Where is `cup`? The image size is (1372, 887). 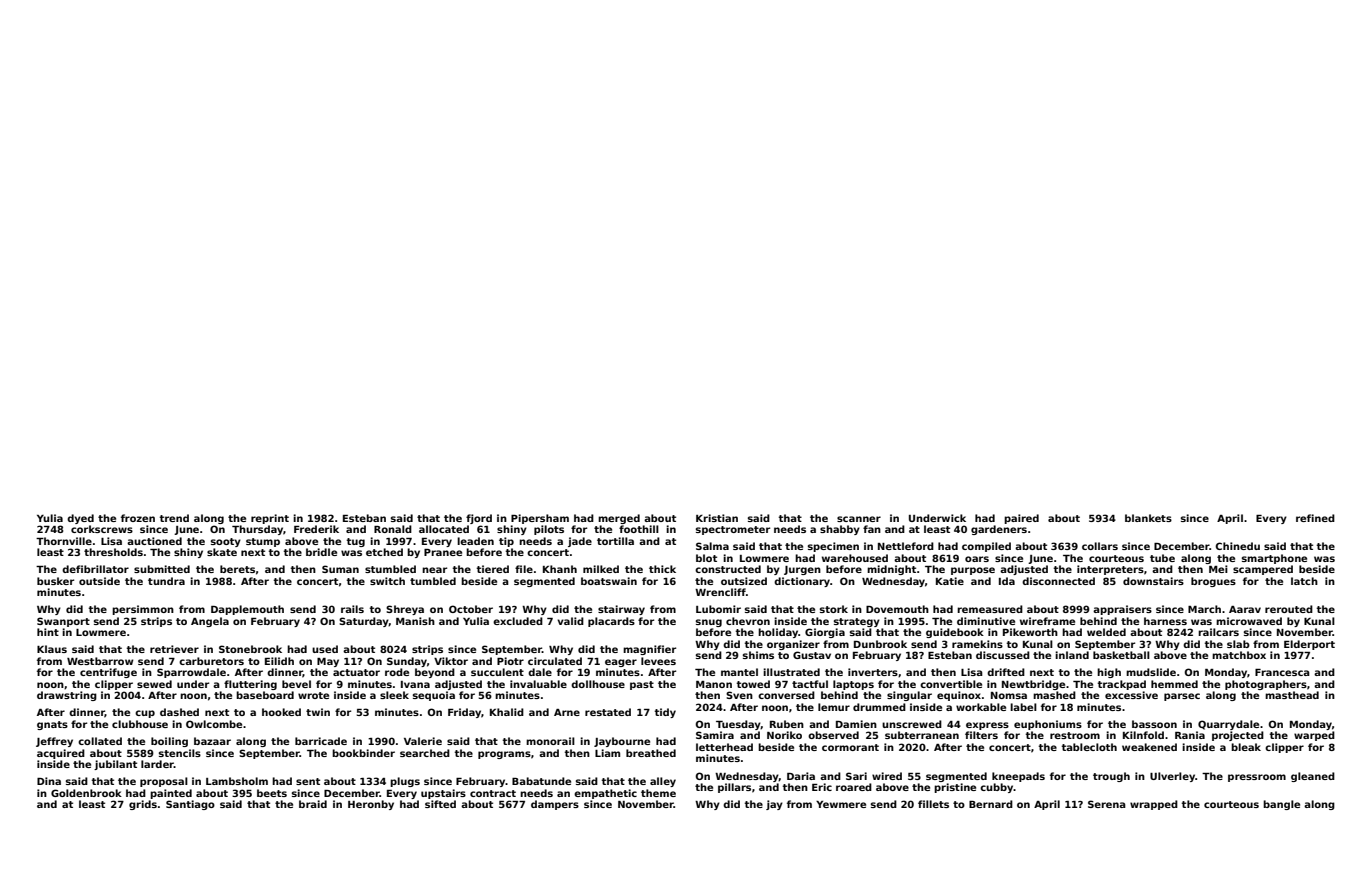 cup is located at coordinates (145, 714).
